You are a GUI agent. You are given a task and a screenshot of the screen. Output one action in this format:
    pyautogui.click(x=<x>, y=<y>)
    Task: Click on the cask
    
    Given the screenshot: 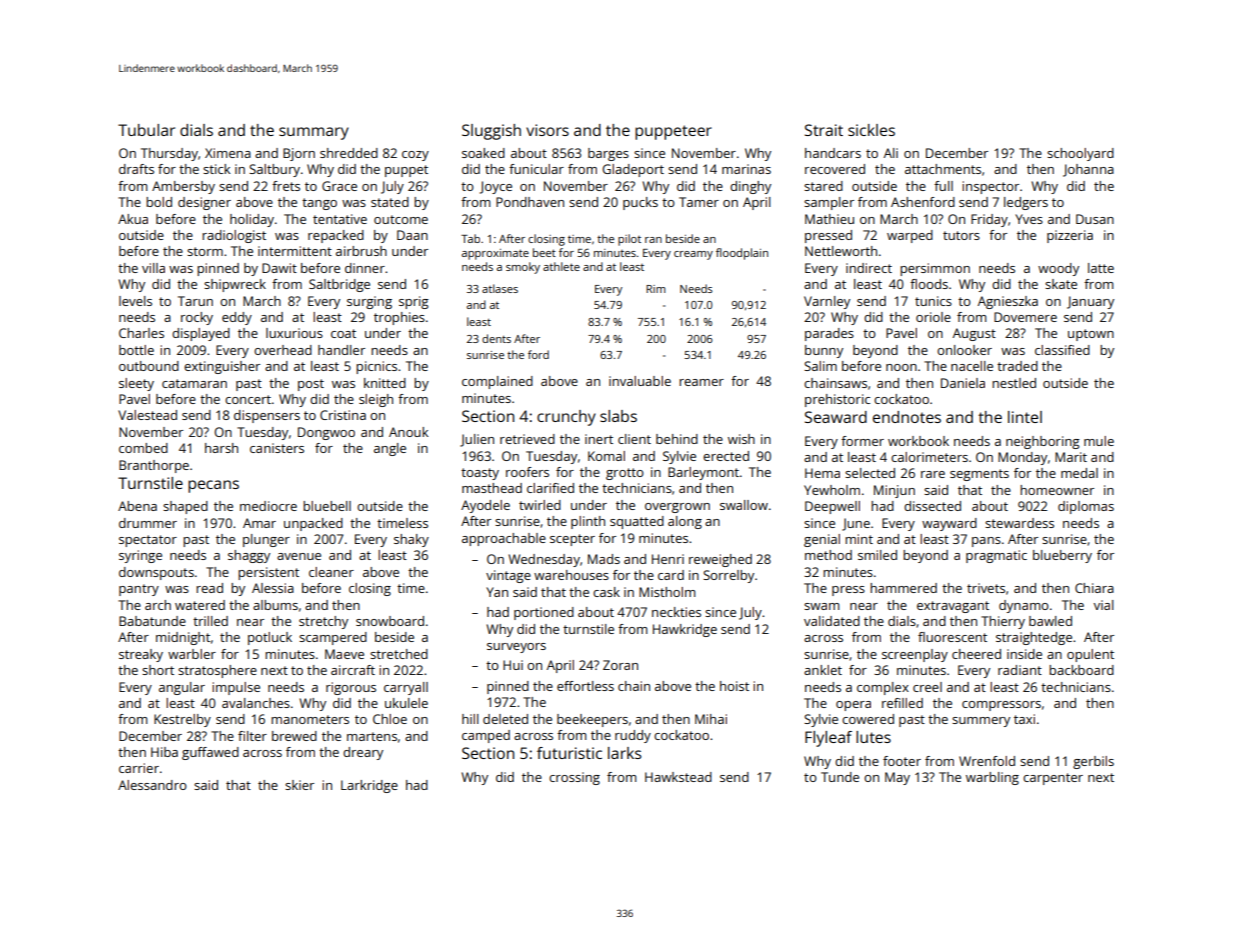 What is the action you would take?
    pyautogui.click(x=606, y=592)
